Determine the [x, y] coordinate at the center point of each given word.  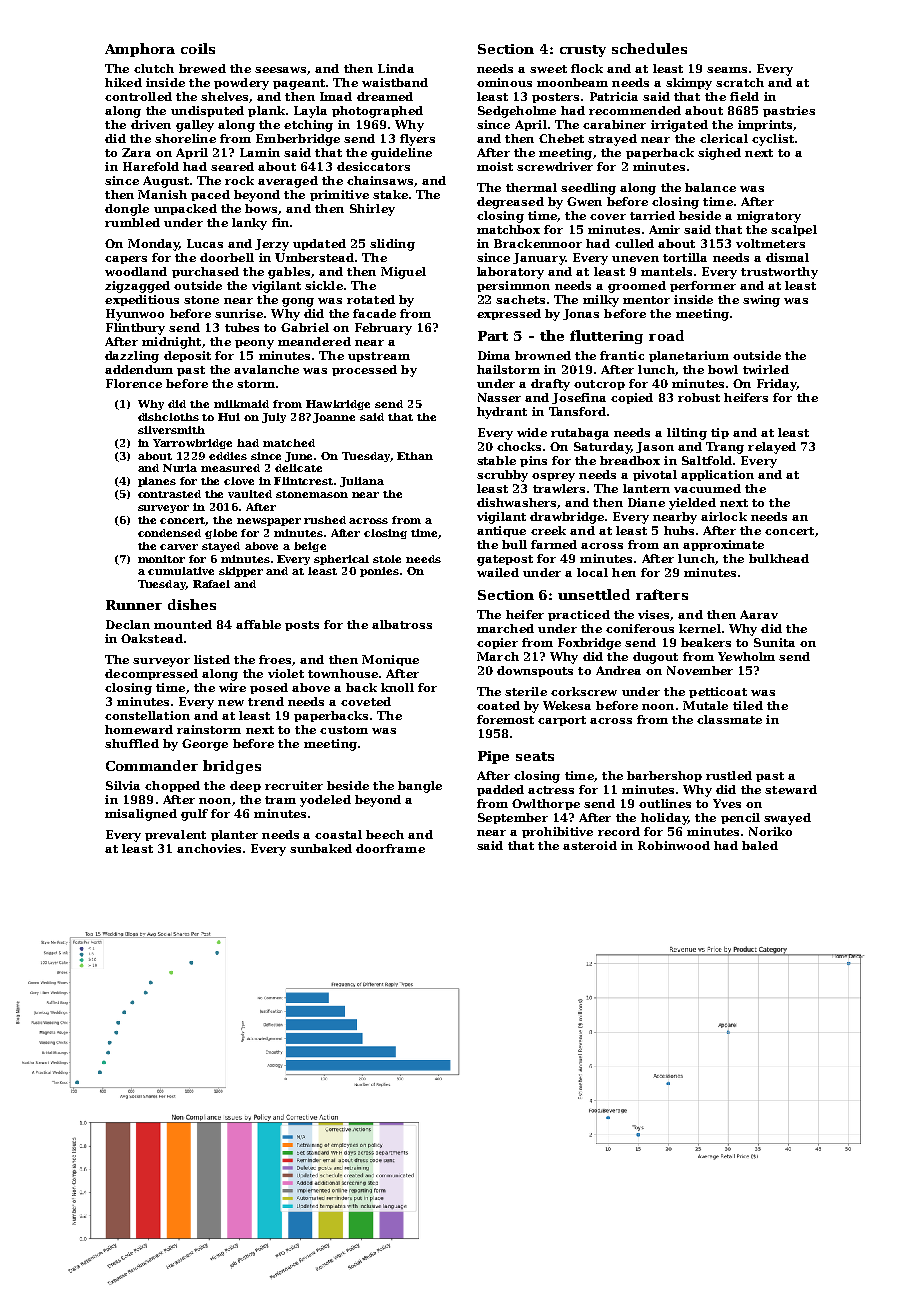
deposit [187, 356]
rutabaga [580, 434]
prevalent [175, 835]
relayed [772, 448]
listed [212, 659]
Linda [396, 68]
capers [126, 260]
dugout [655, 658]
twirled [766, 369]
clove [239, 481]
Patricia [614, 96]
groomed [637, 287]
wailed [498, 572]
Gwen [584, 201]
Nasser [499, 397]
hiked [123, 82]
